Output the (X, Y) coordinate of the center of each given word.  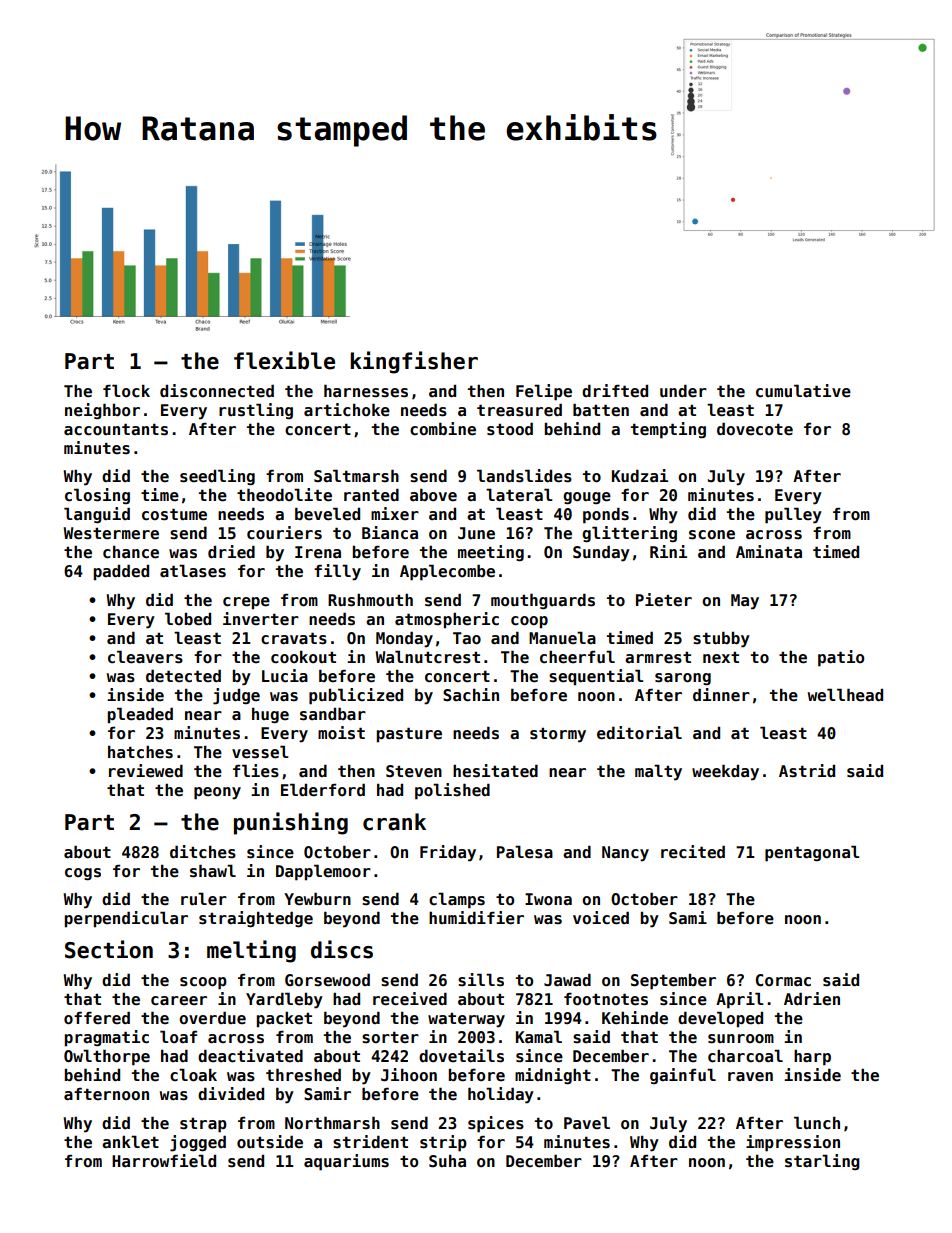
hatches (140, 752)
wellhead (845, 695)
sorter (390, 1038)
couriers (284, 533)
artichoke (347, 410)
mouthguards (543, 601)
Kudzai (640, 475)
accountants (116, 429)
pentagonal (812, 853)
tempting (668, 430)
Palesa (525, 852)
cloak (193, 1075)
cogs (83, 874)
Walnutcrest (427, 657)
